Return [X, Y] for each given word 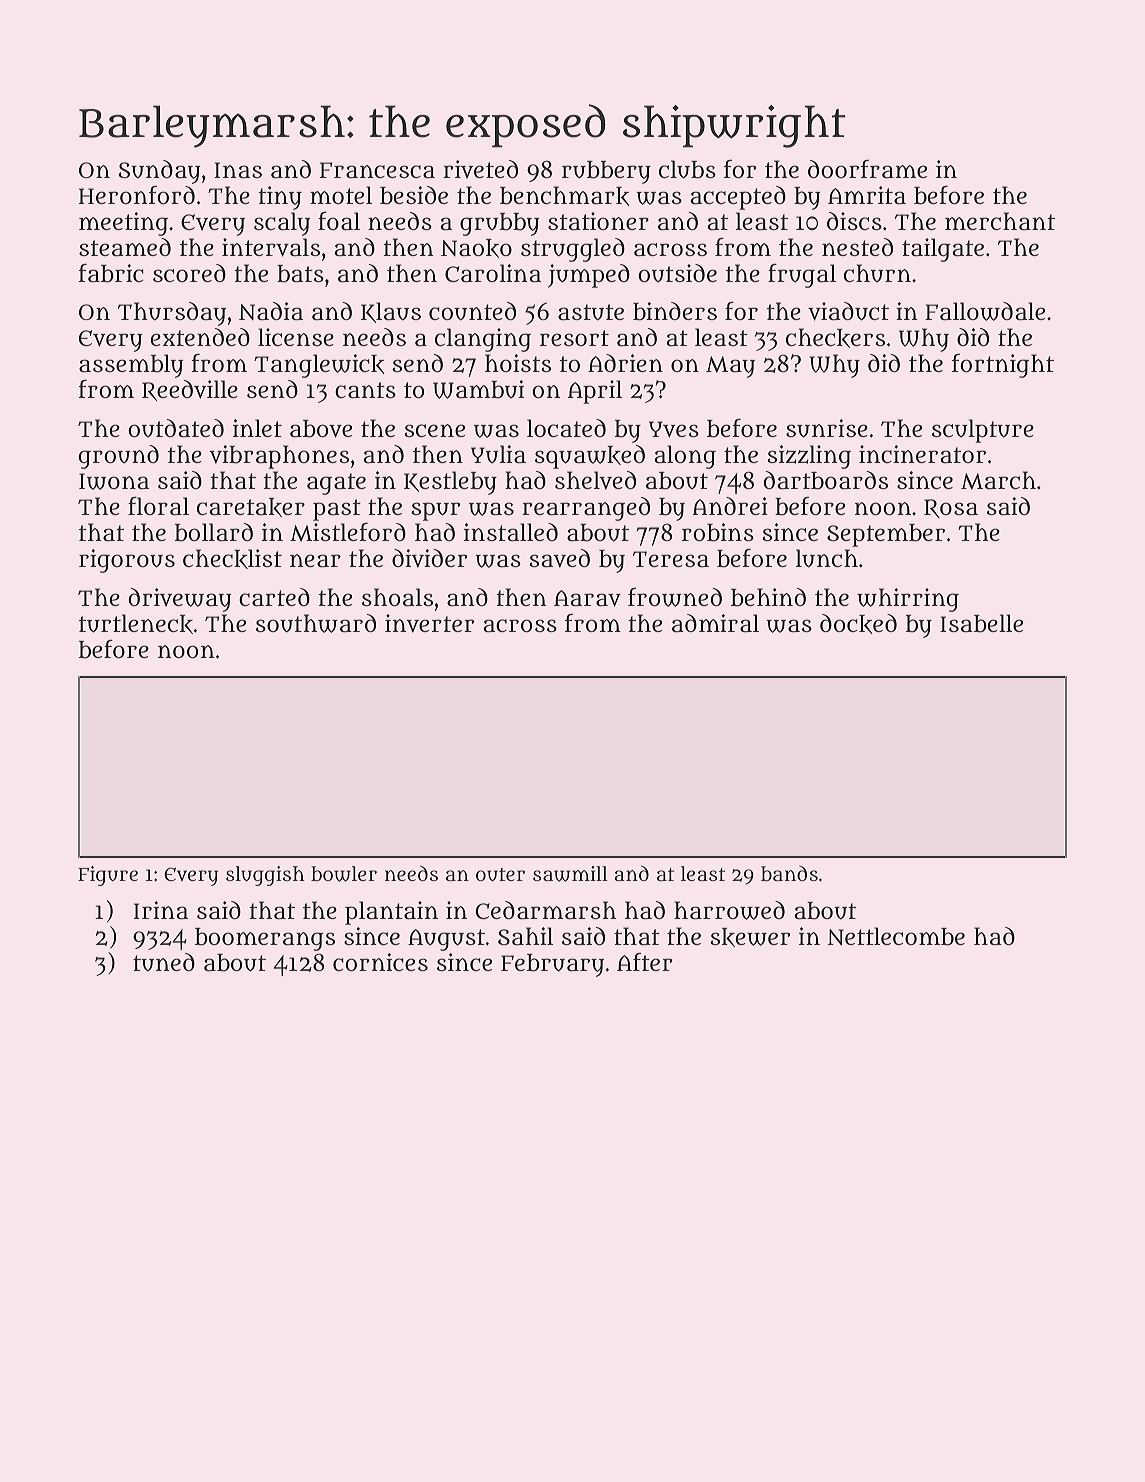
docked [858, 624]
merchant [1000, 221]
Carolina [493, 273]
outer [500, 875]
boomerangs [265, 939]
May [730, 367]
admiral [715, 623]
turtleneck [136, 624]
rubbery [606, 172]
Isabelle [981, 623]
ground [119, 457]
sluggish [265, 876]
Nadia [271, 311]
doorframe [867, 169]
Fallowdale [985, 311]
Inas [238, 170]
